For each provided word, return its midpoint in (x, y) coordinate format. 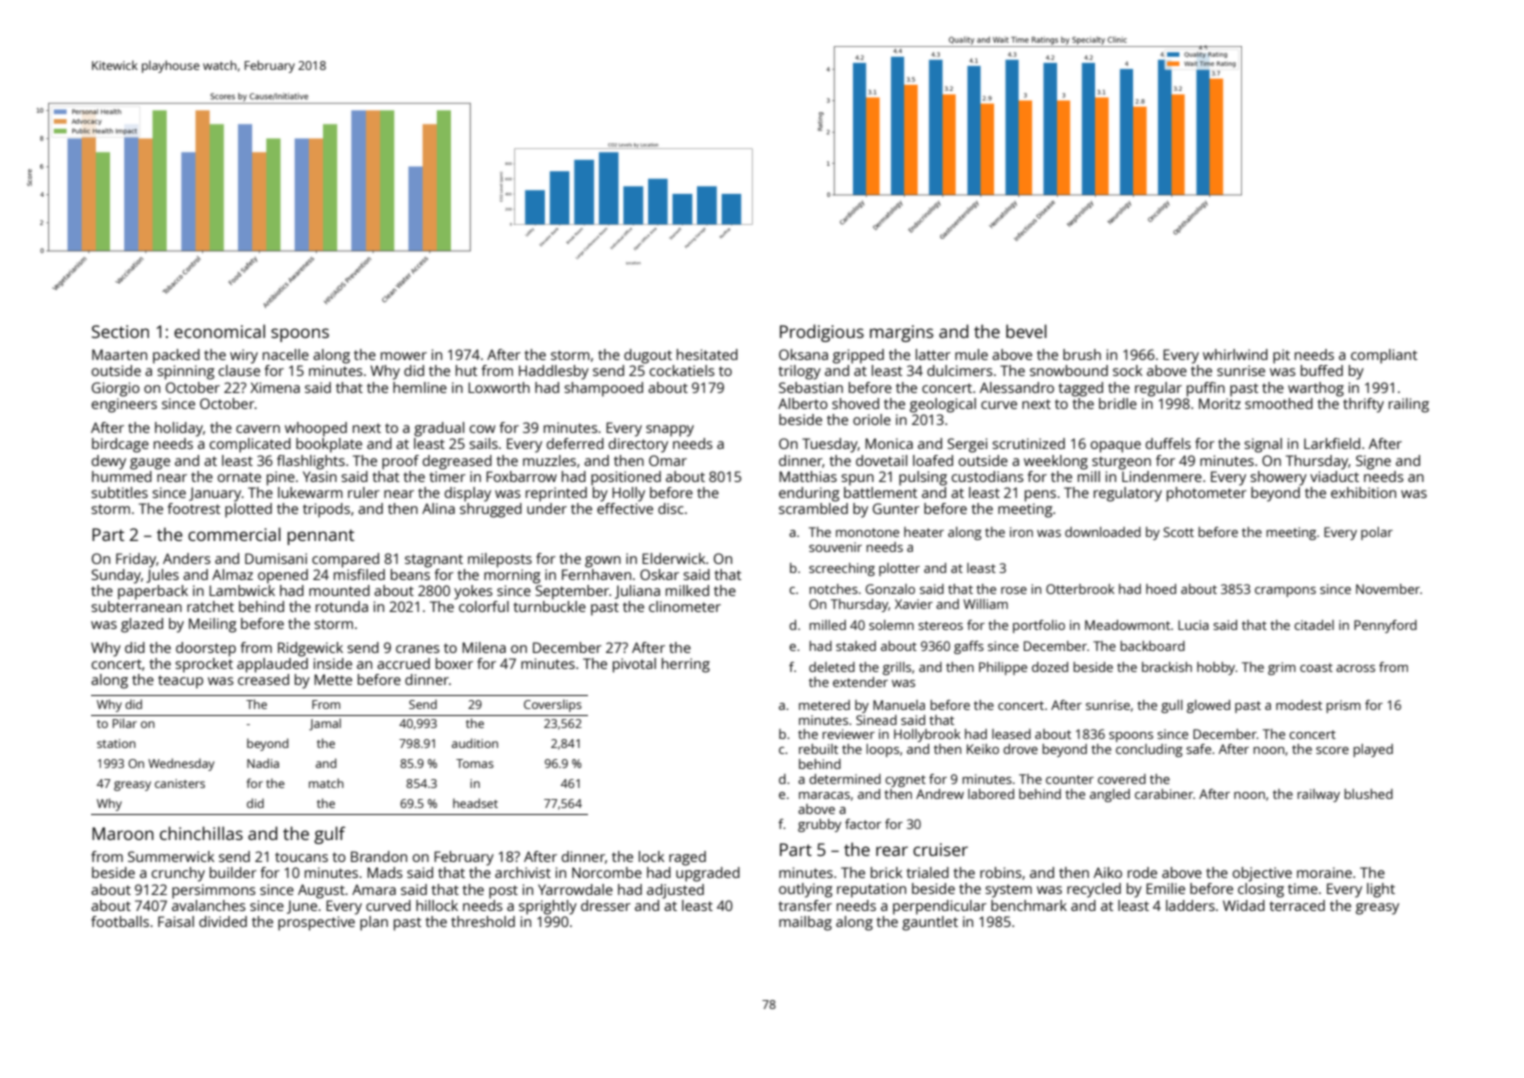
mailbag (805, 923)
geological (943, 405)
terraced (1297, 905)
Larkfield (1332, 443)
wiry (244, 356)
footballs (120, 921)
